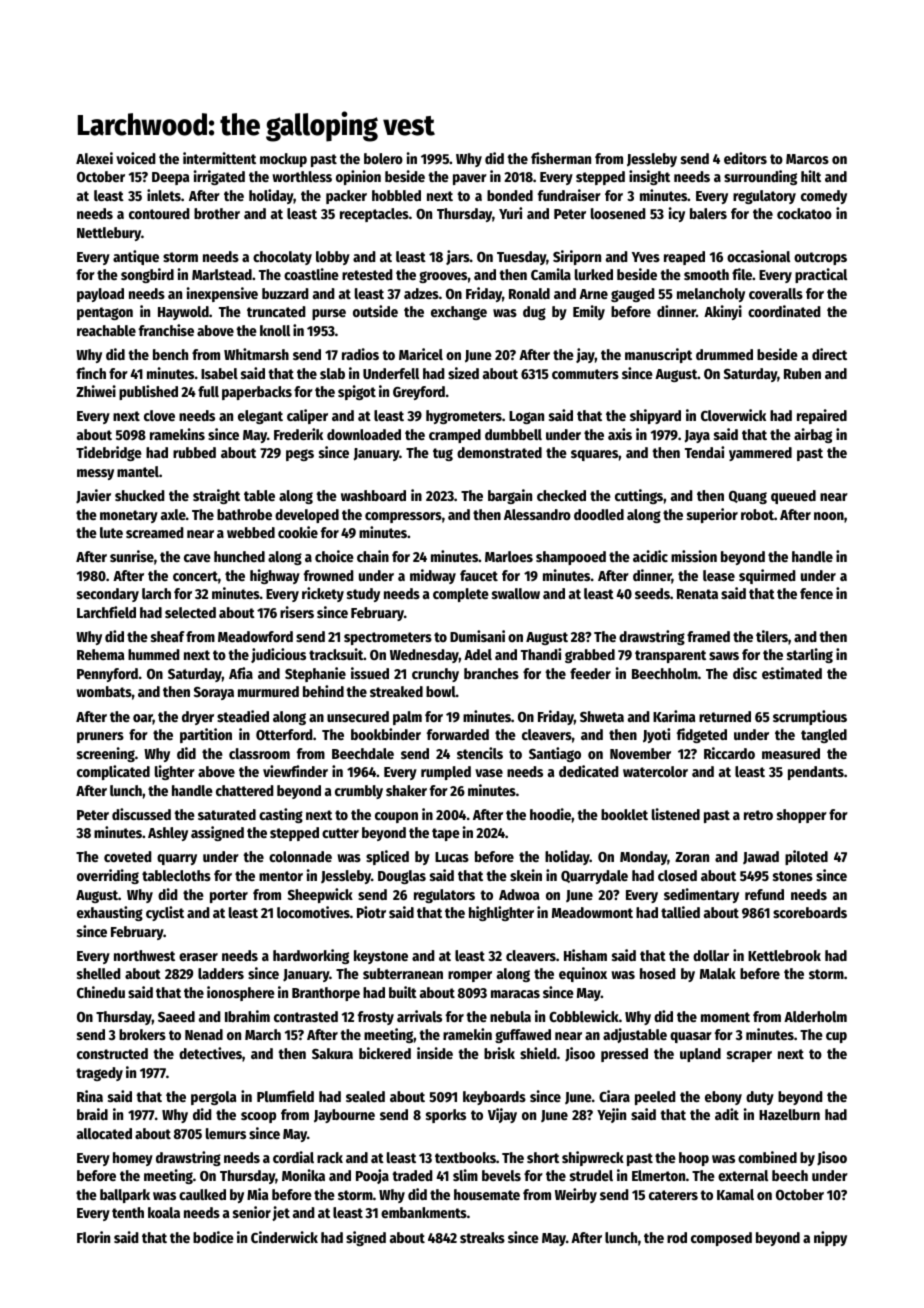 Image resolution: width=924 pixels, height=1308 pixels. I want to click on Karima, so click(674, 716).
